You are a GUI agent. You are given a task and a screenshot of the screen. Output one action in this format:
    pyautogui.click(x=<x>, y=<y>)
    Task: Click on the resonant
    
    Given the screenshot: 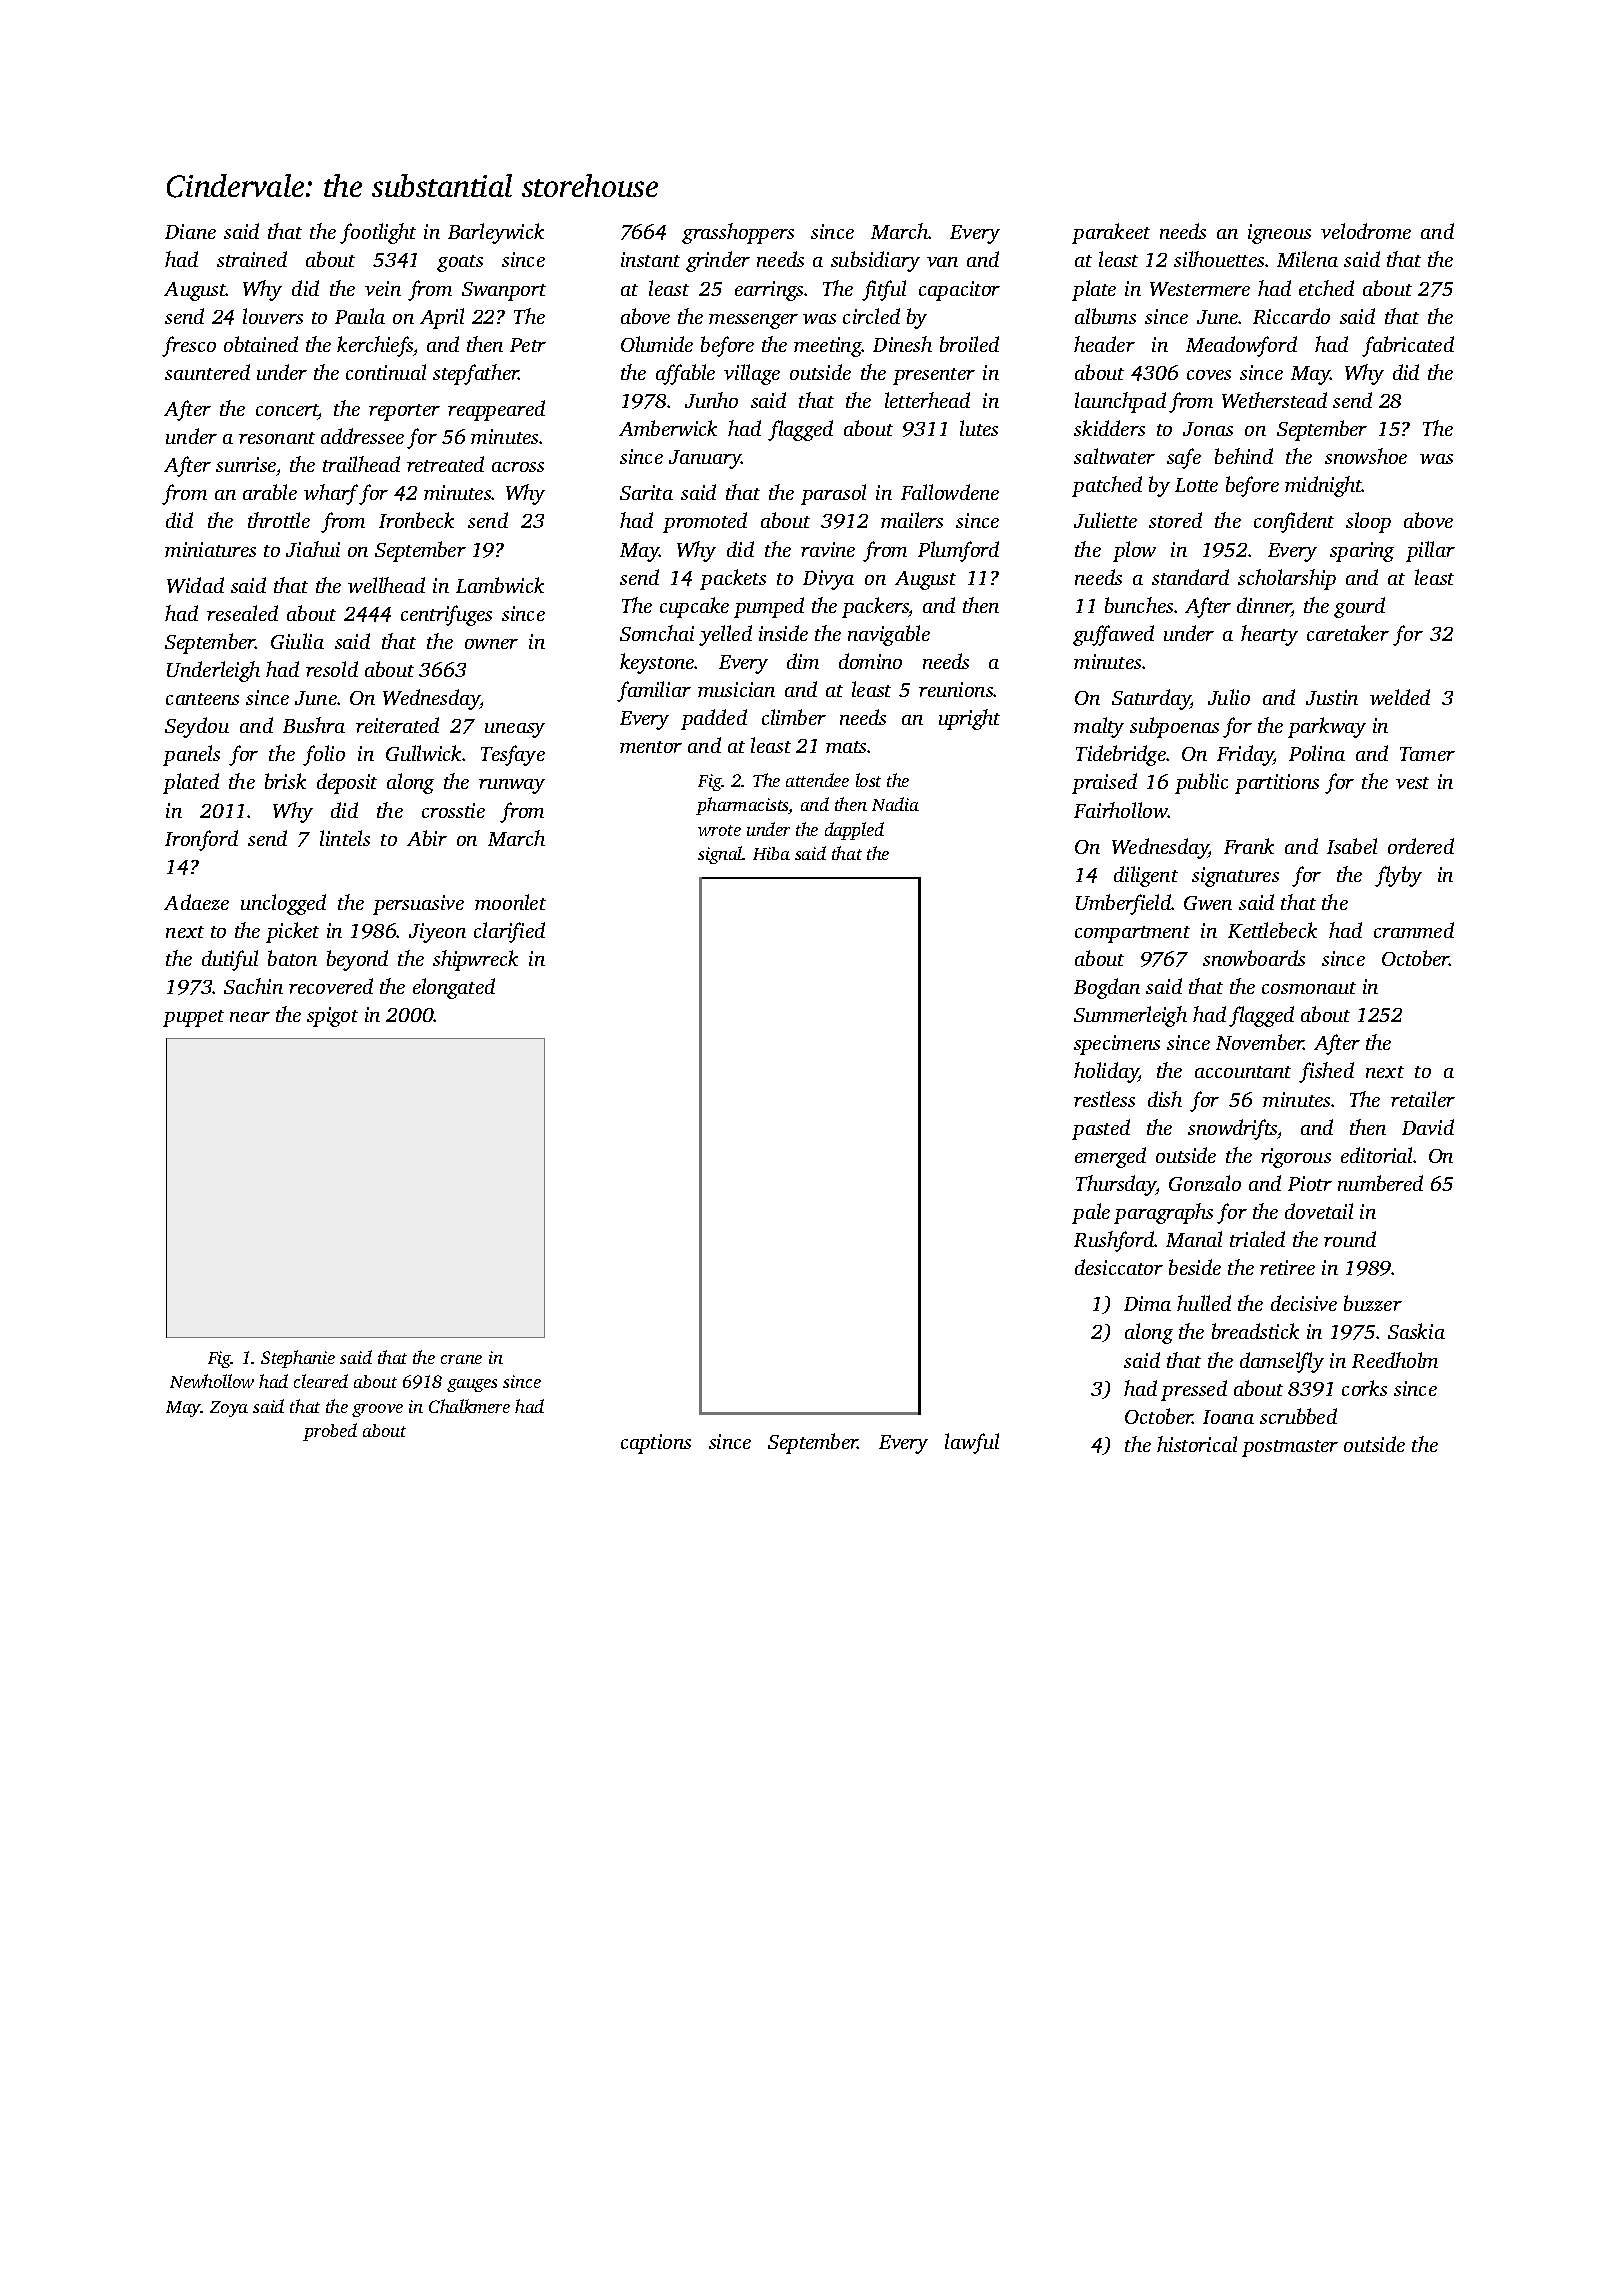 What is the action you would take?
    pyautogui.click(x=277, y=438)
